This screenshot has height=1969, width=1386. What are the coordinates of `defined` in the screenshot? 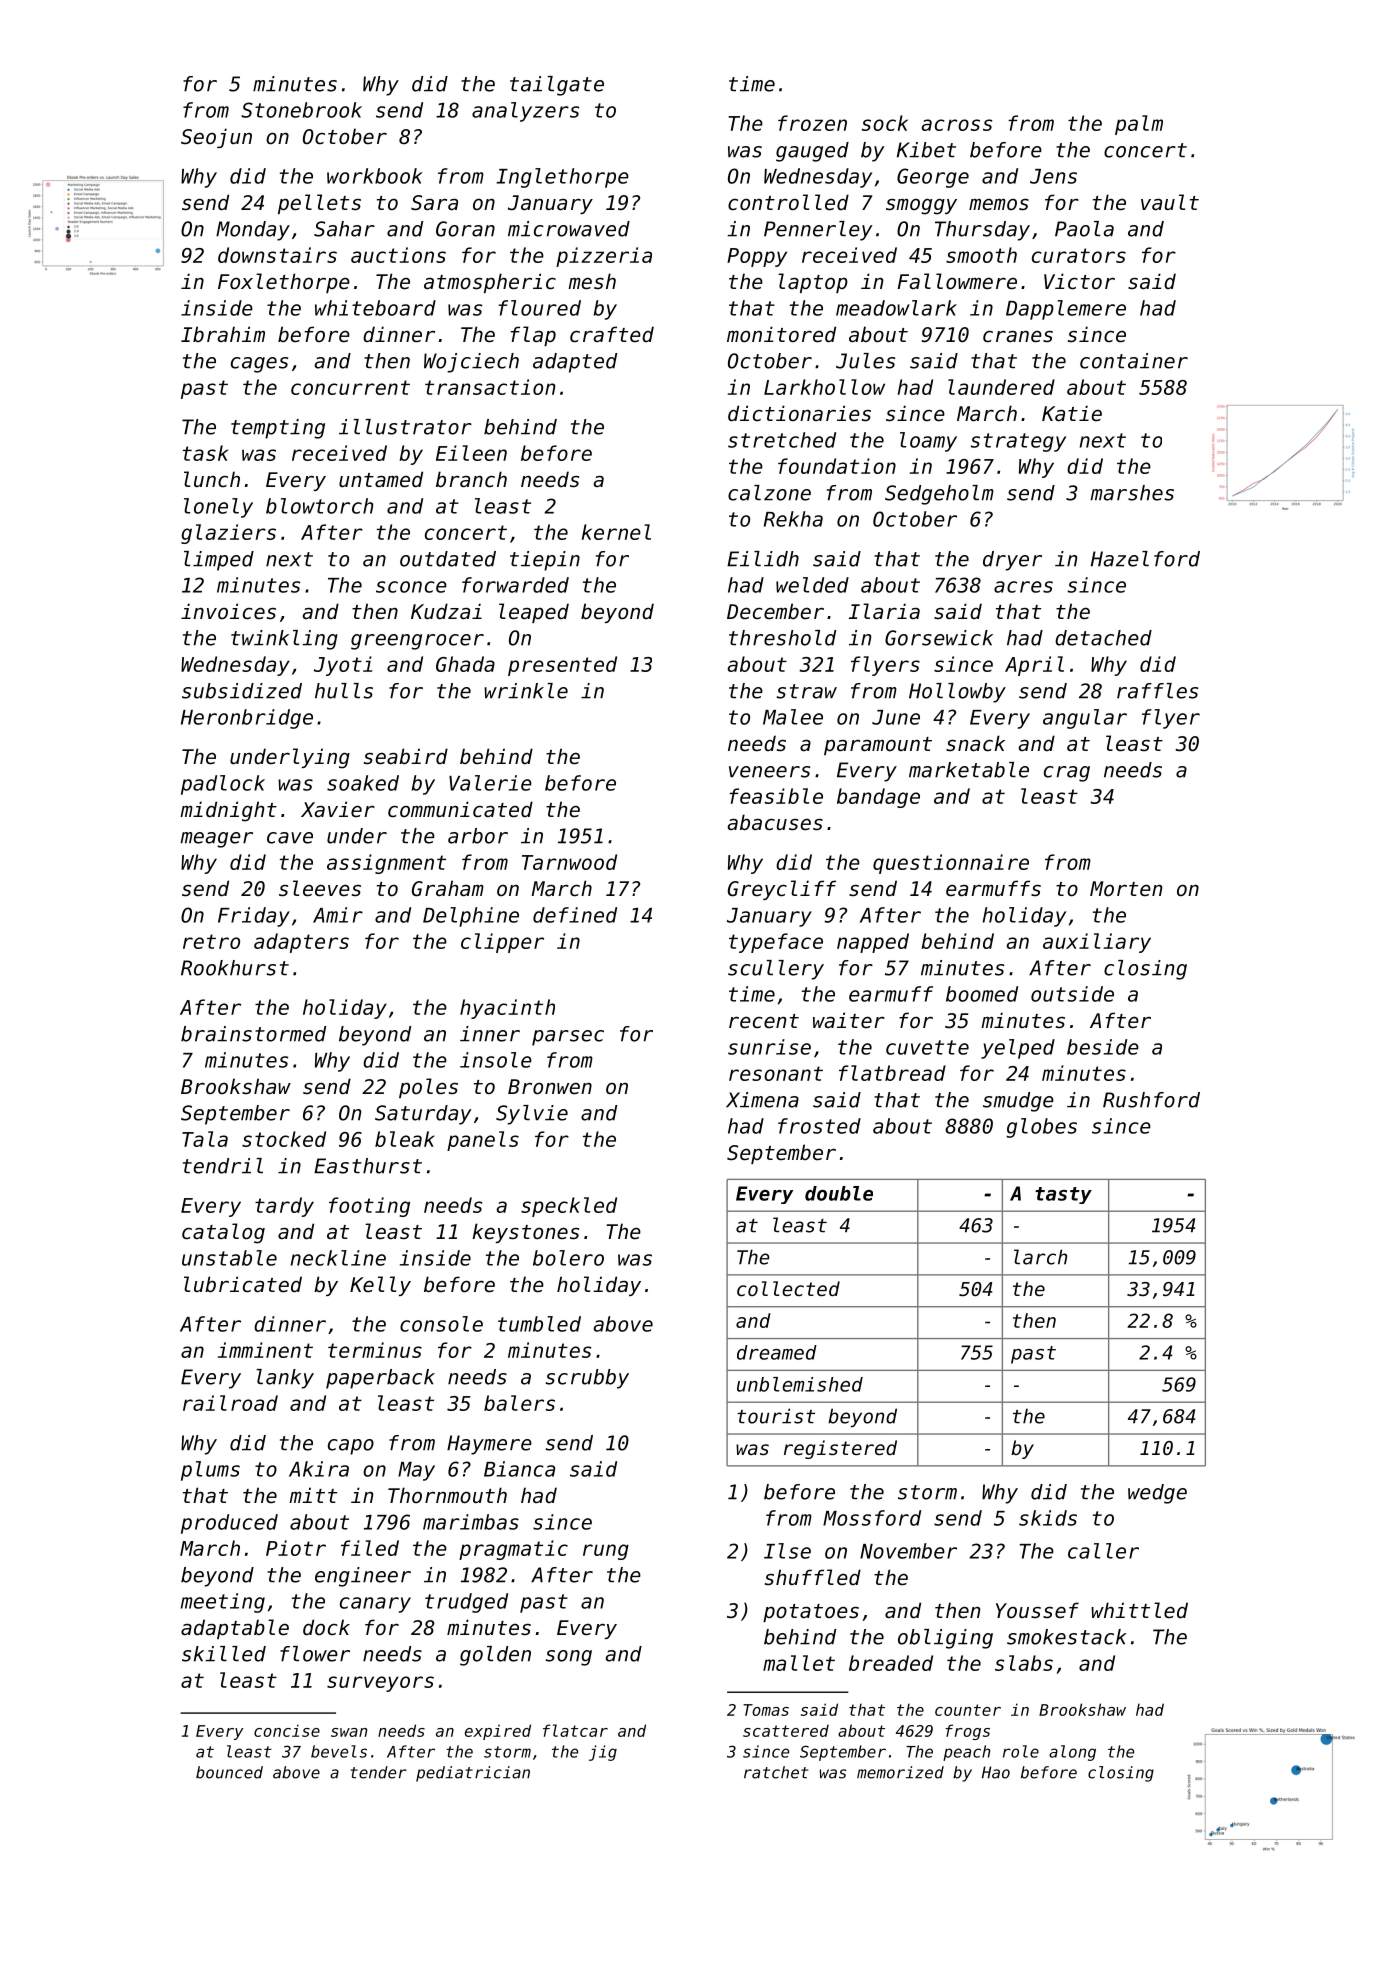 It's located at (575, 915).
